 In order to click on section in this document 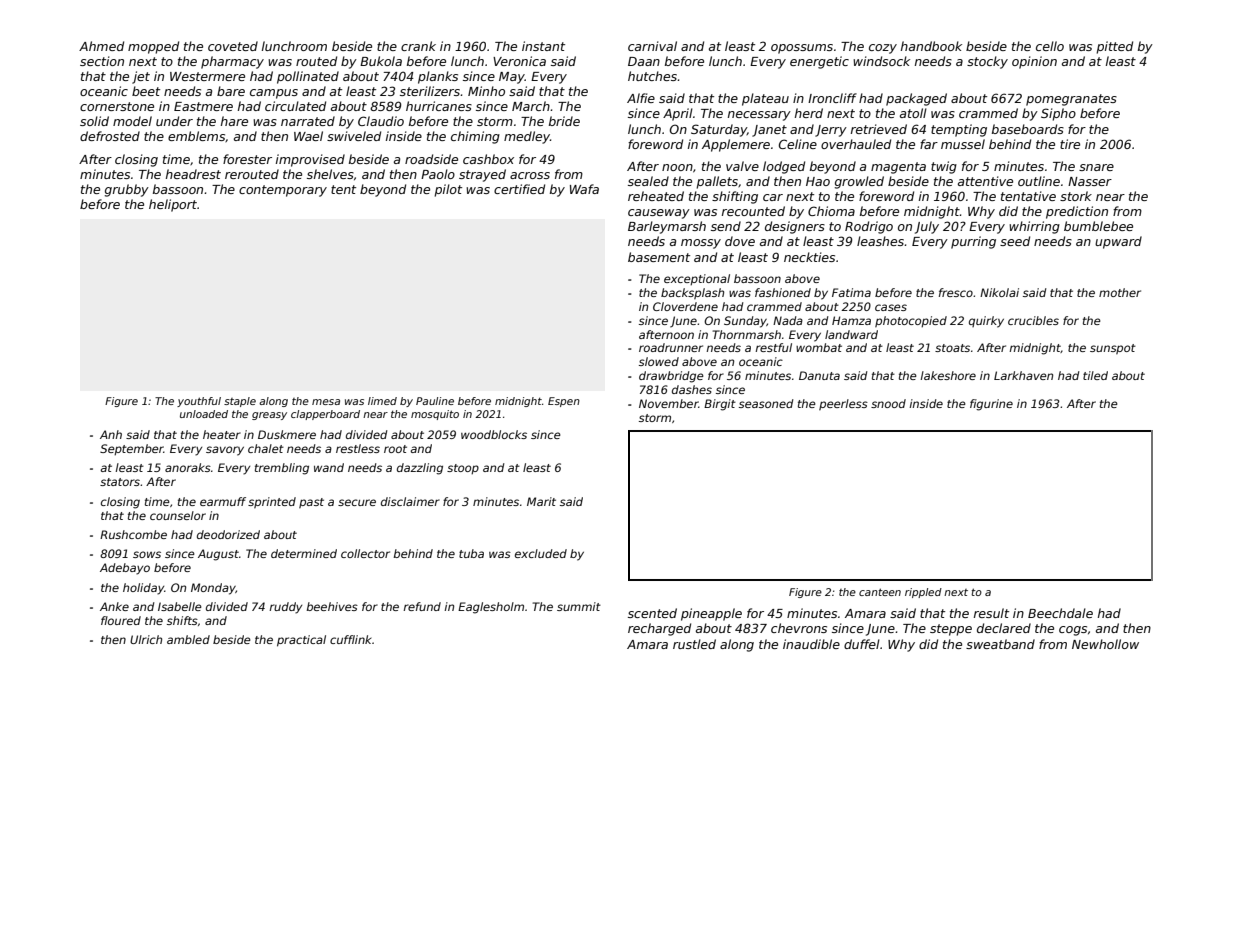, I will do `click(102, 61)`.
